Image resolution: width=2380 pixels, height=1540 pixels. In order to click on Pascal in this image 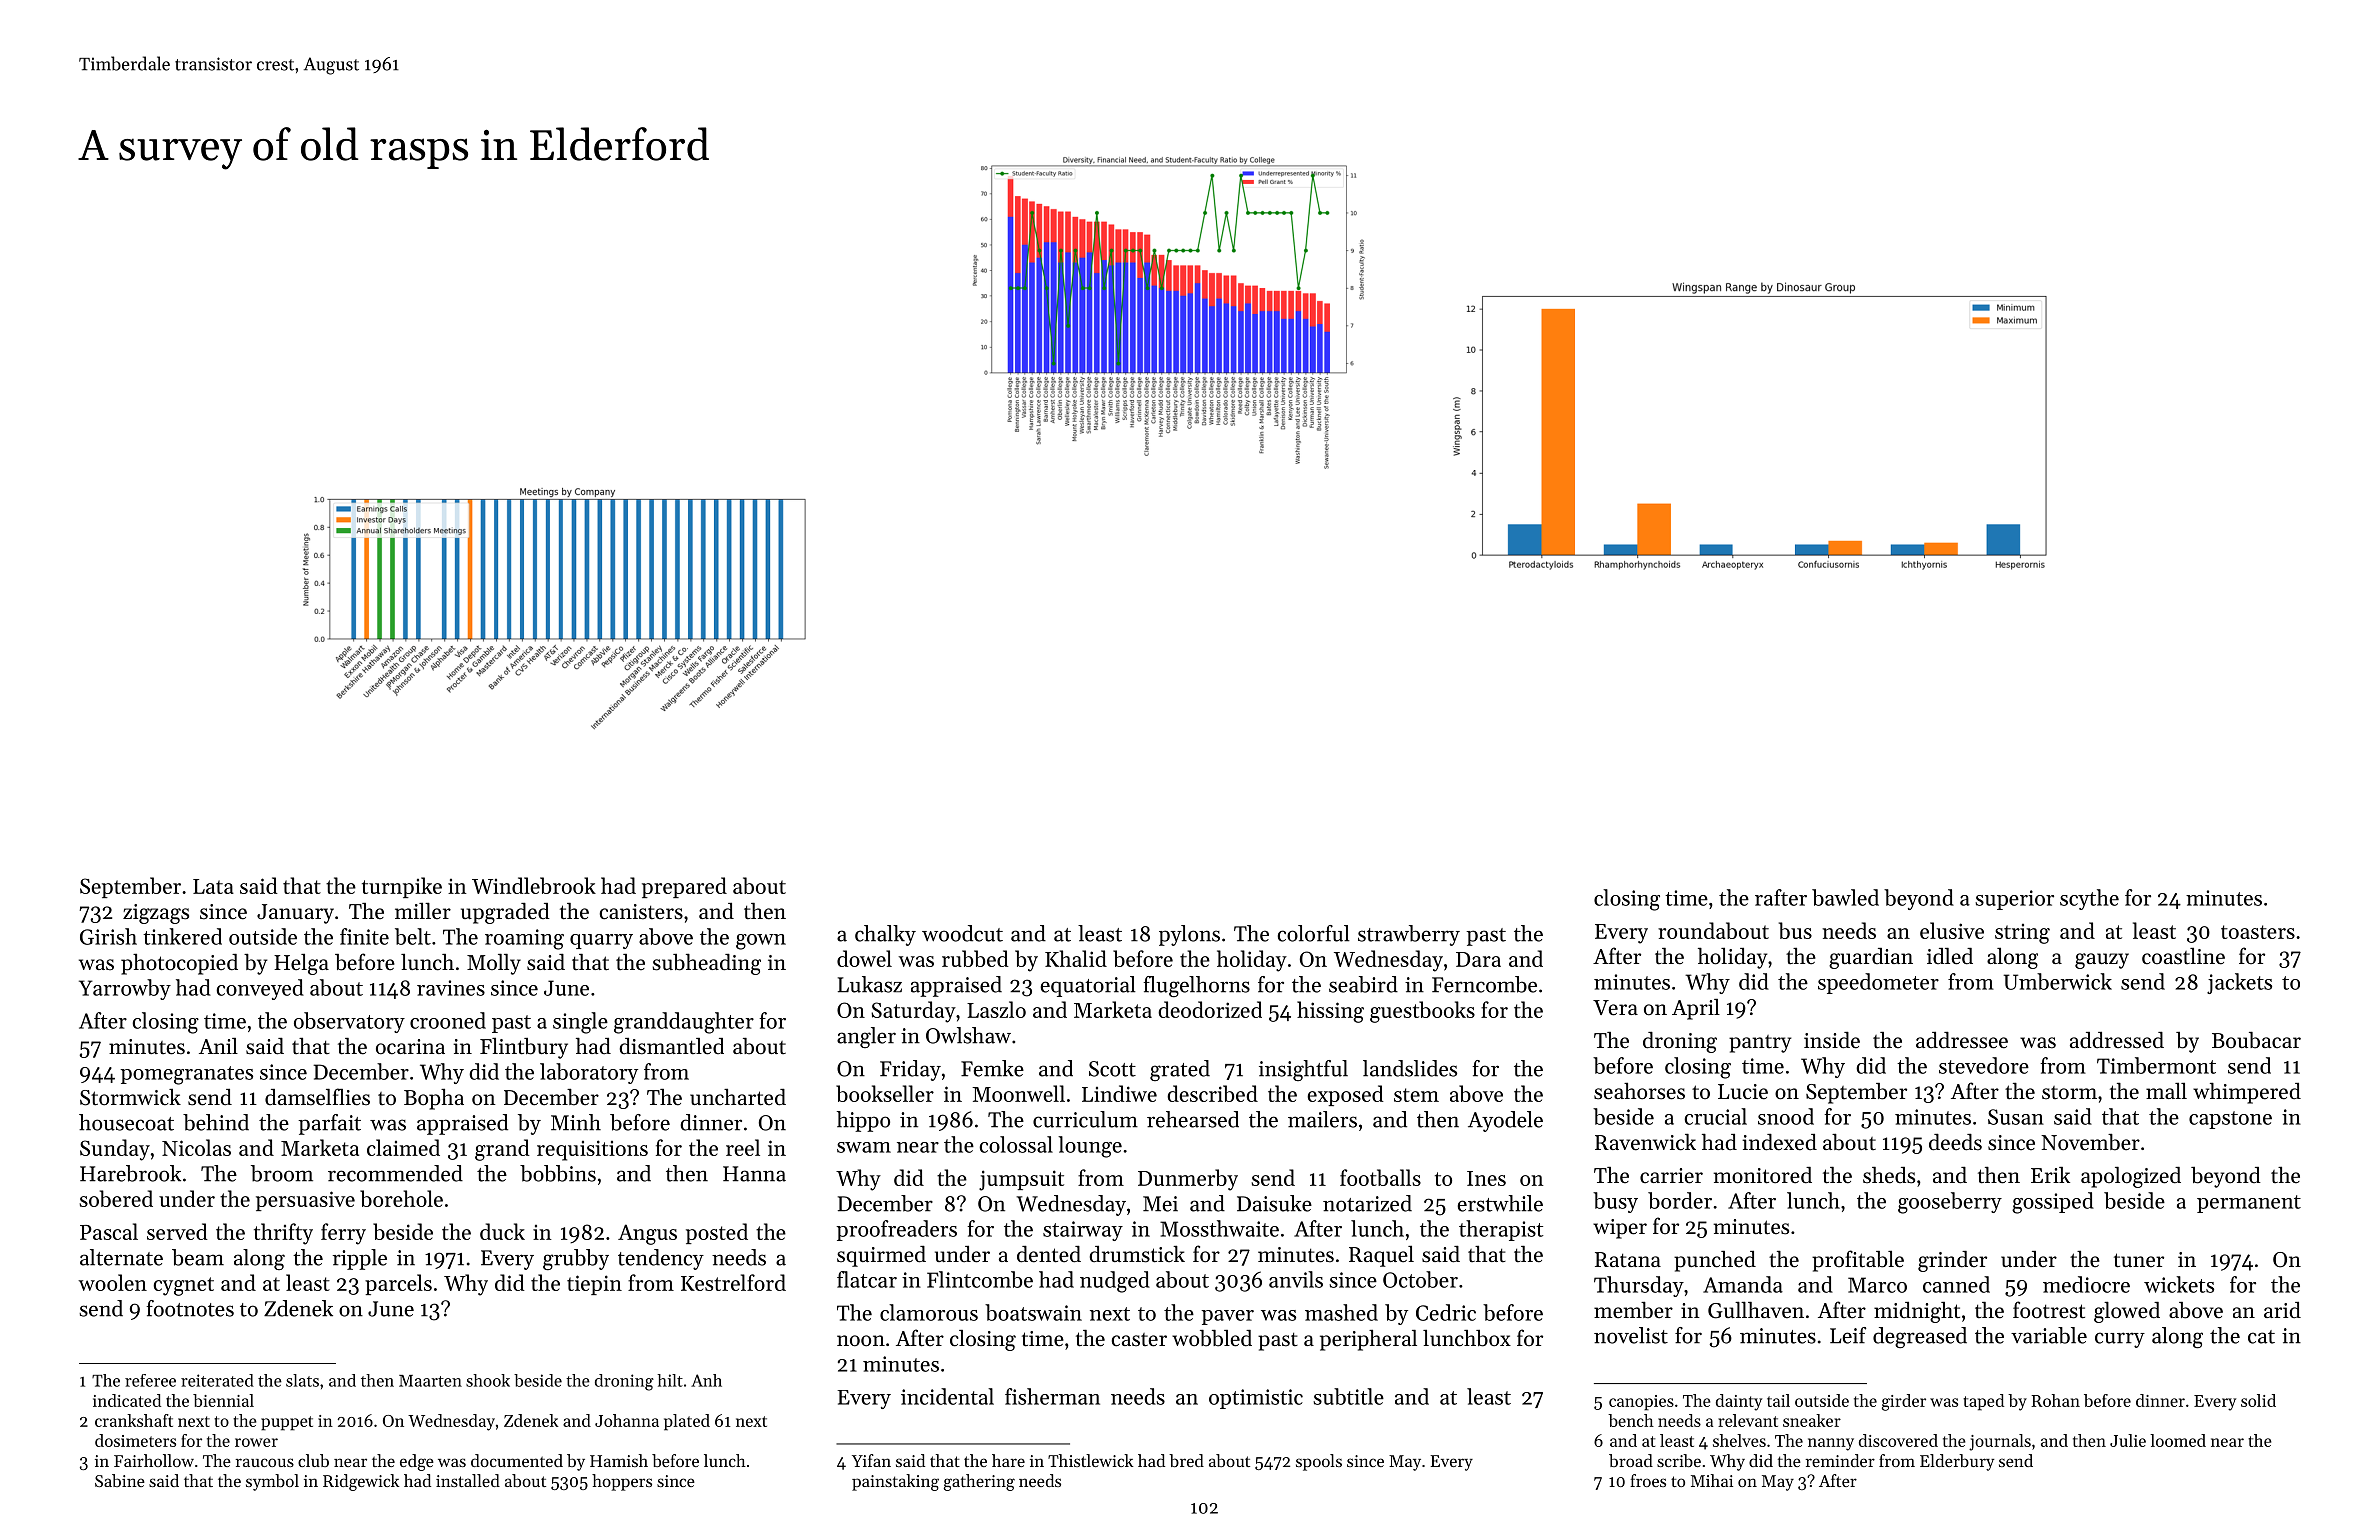, I will do `click(109, 1231)`.
